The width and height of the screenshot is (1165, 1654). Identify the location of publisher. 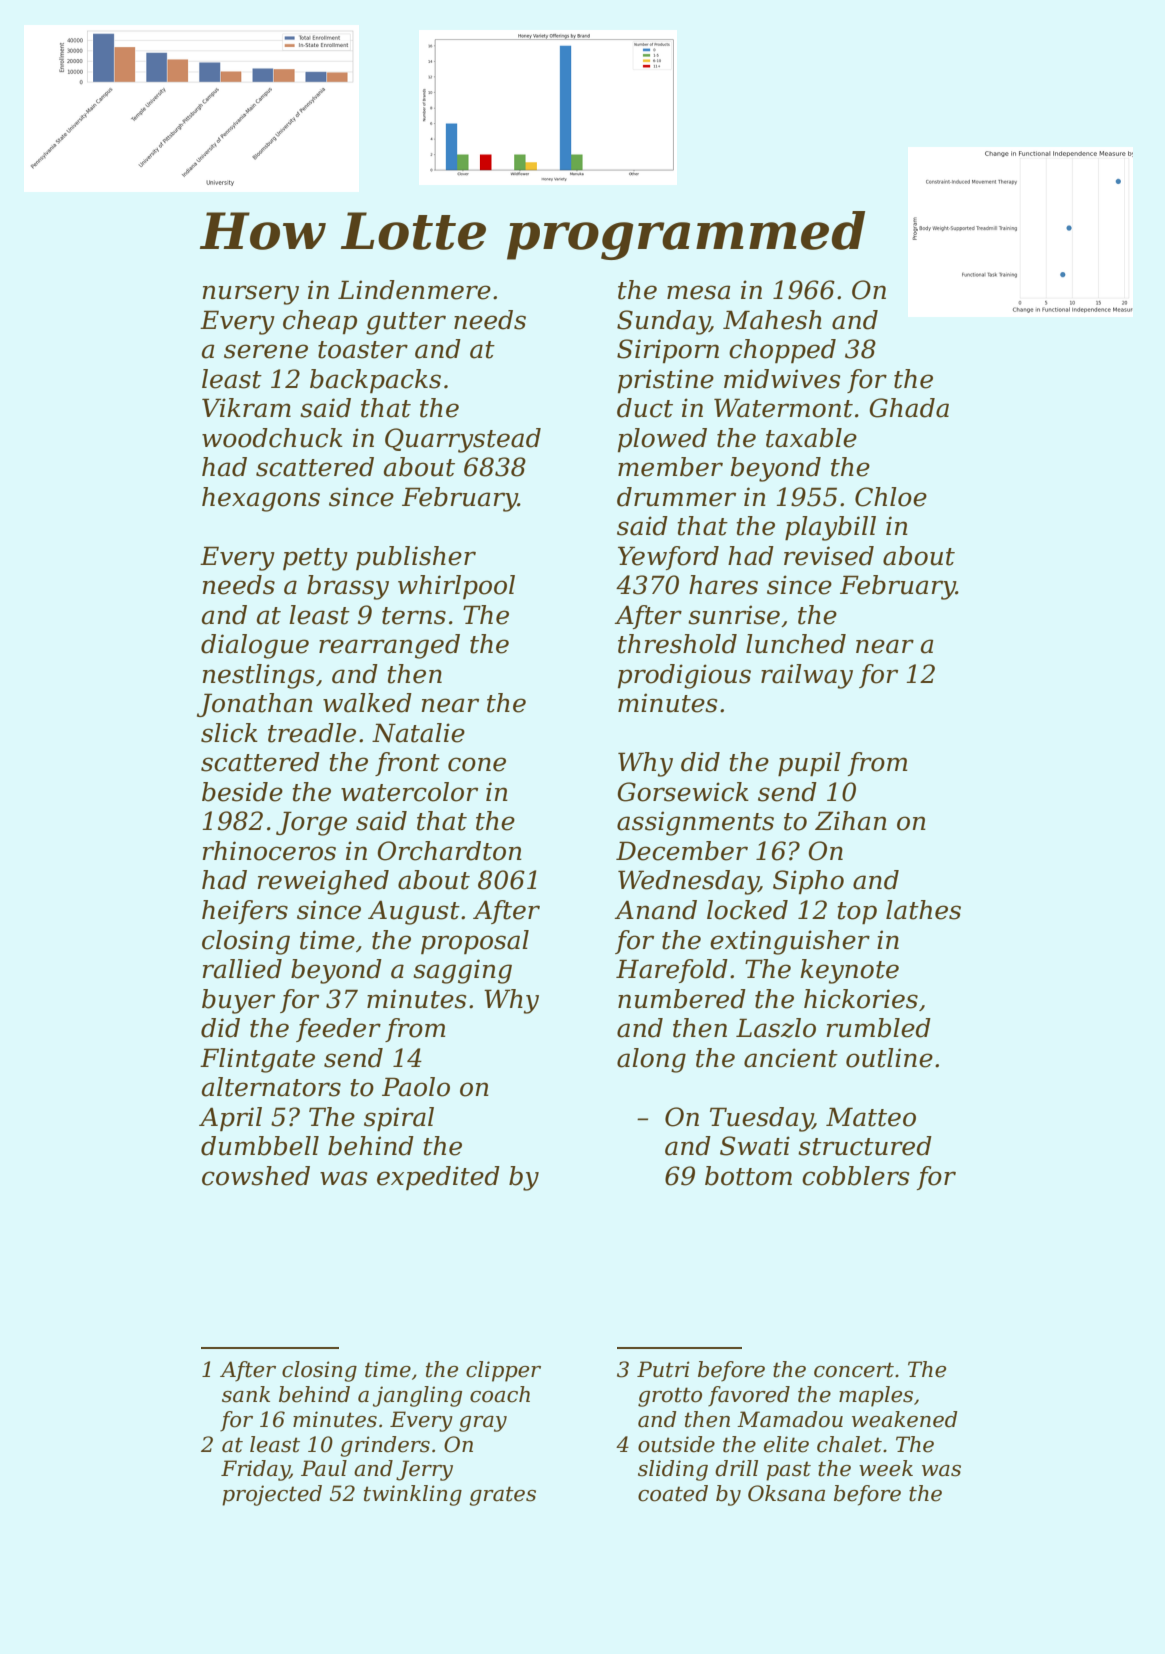
(416, 558).
